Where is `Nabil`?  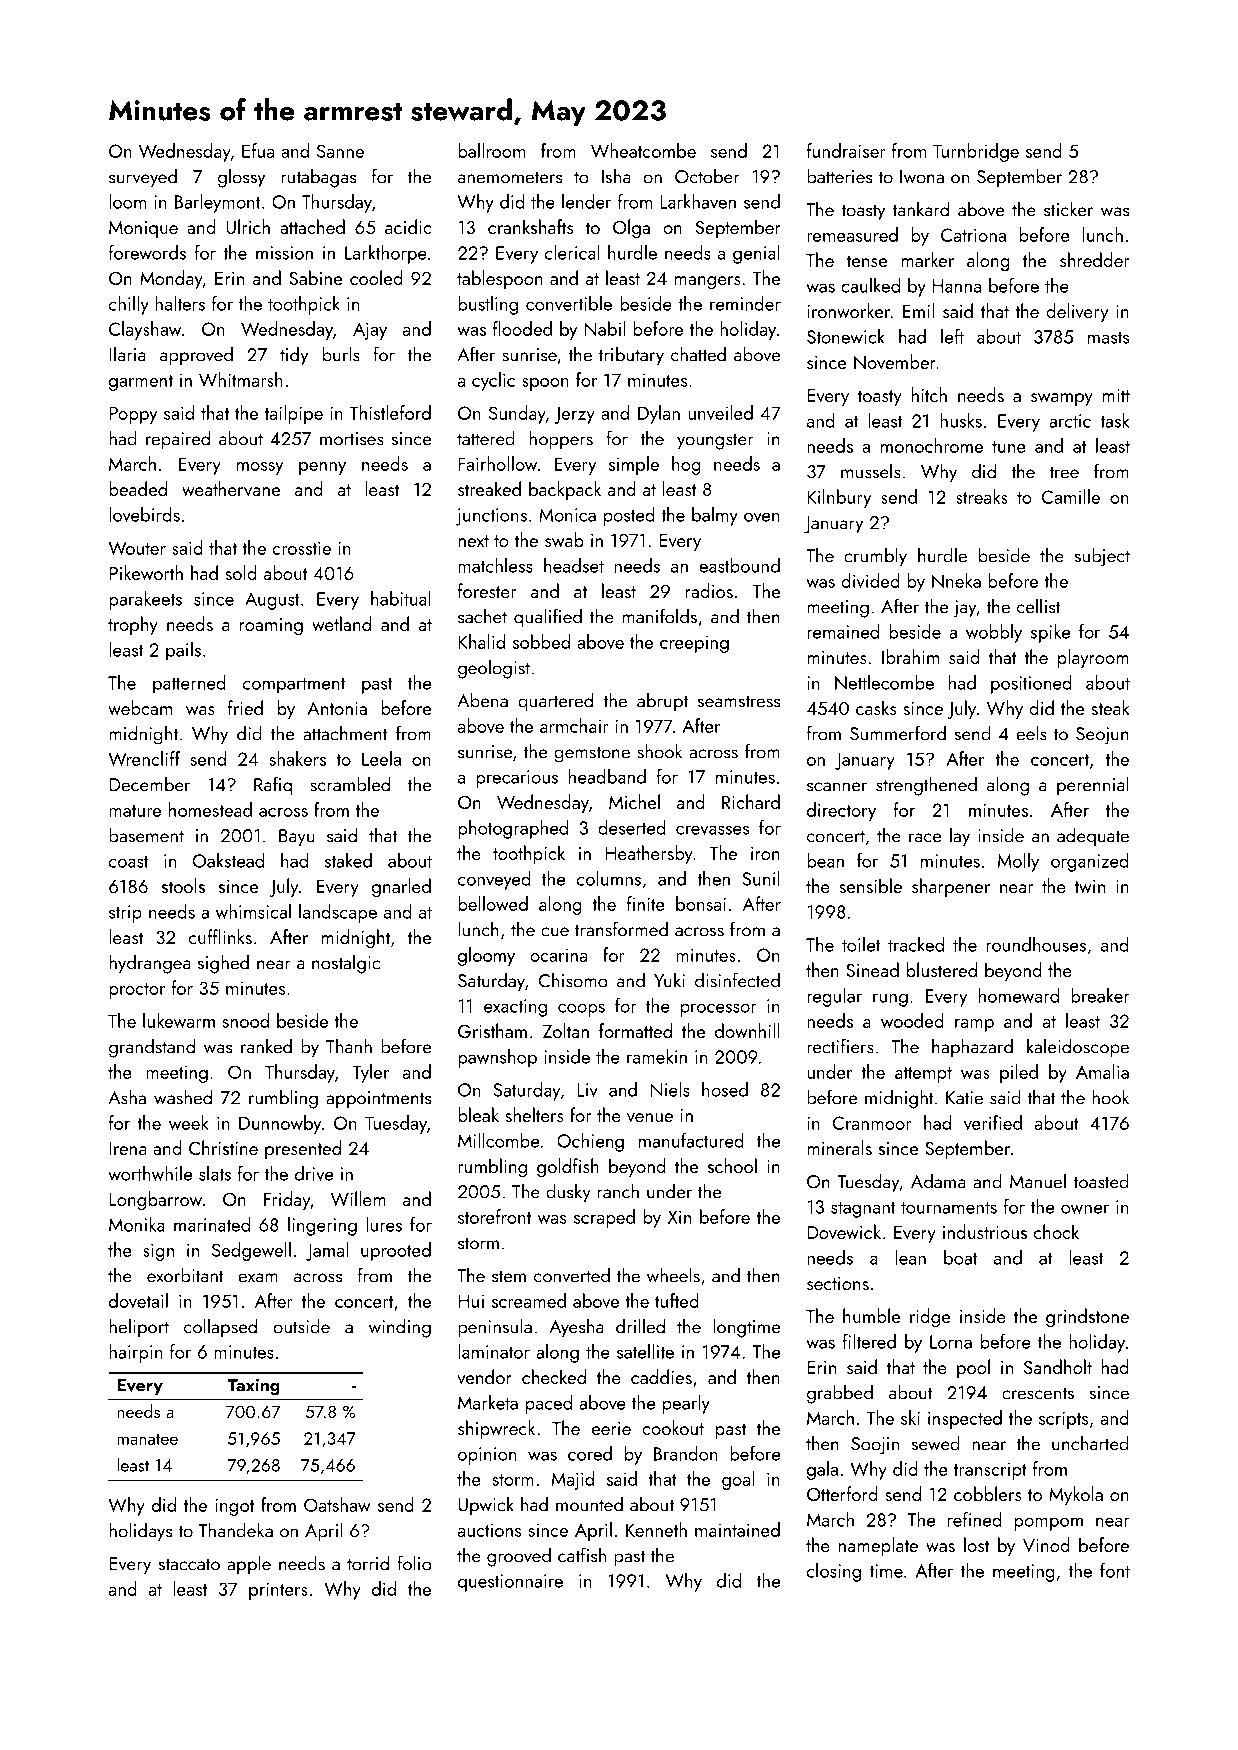
Nabil is located at coordinates (604, 328).
